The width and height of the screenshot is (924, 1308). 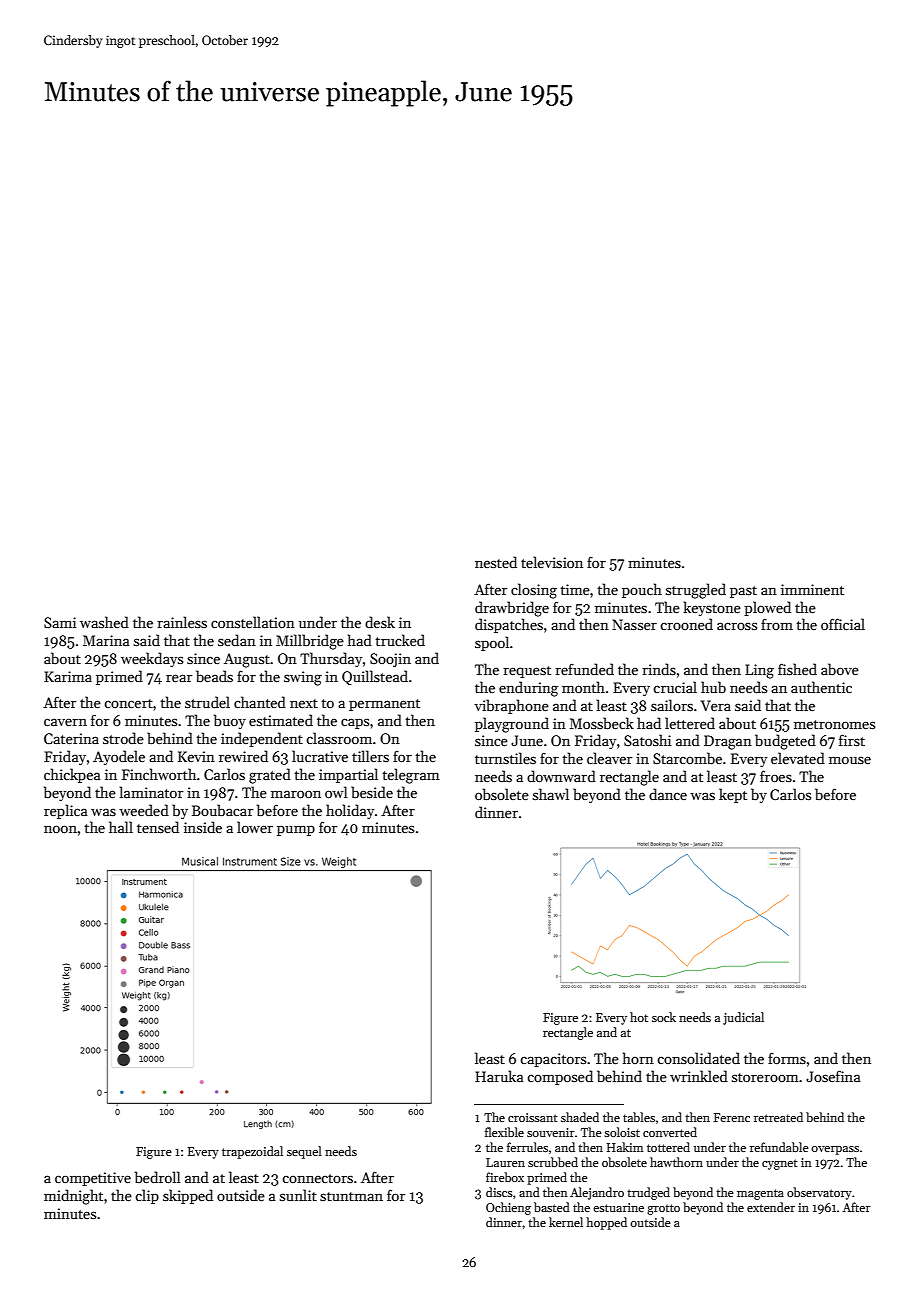 I want to click on Josefina, so click(x=833, y=1076).
